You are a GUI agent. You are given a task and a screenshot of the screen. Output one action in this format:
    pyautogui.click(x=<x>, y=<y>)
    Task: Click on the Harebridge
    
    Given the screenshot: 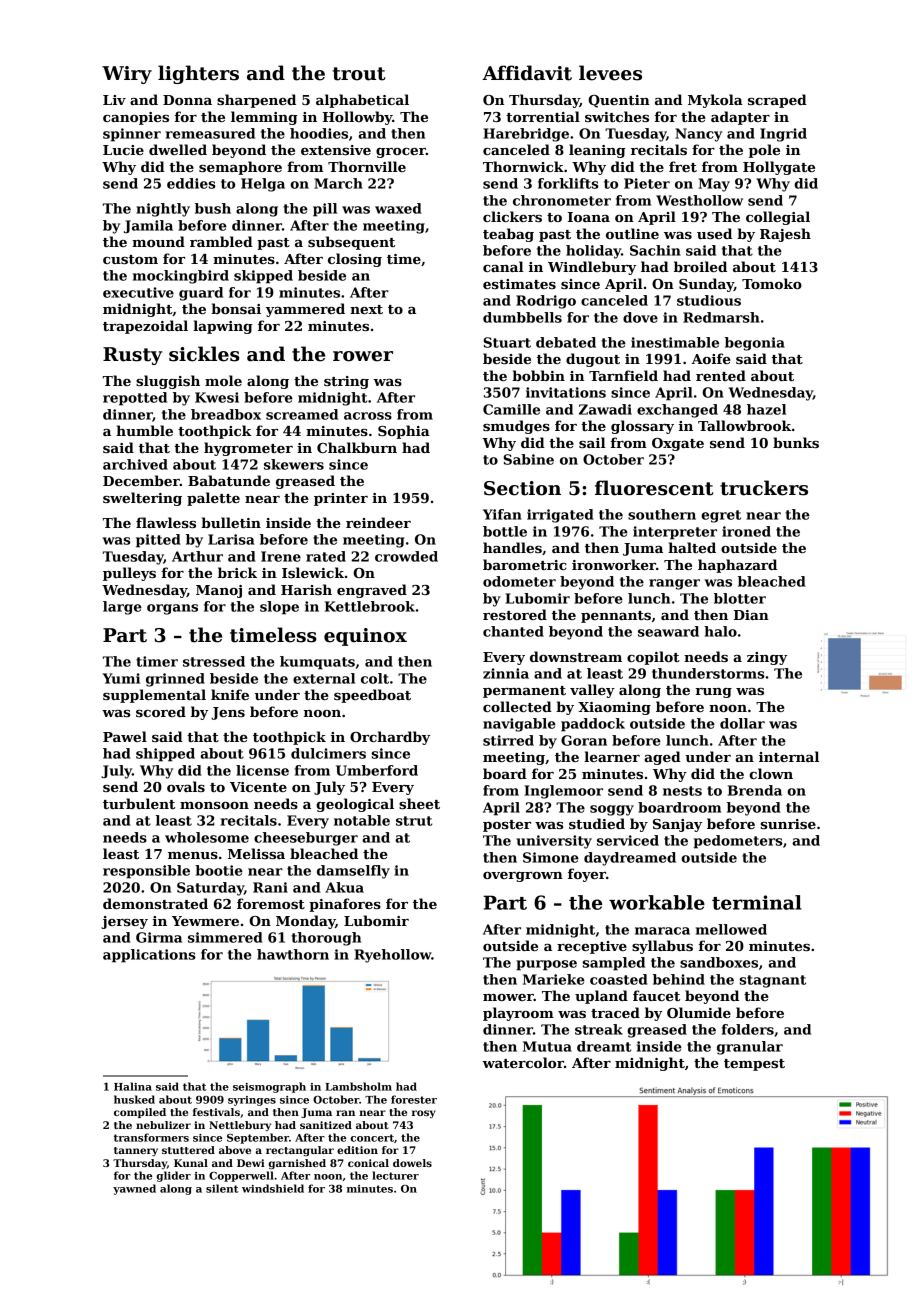 What is the action you would take?
    pyautogui.click(x=526, y=135)
